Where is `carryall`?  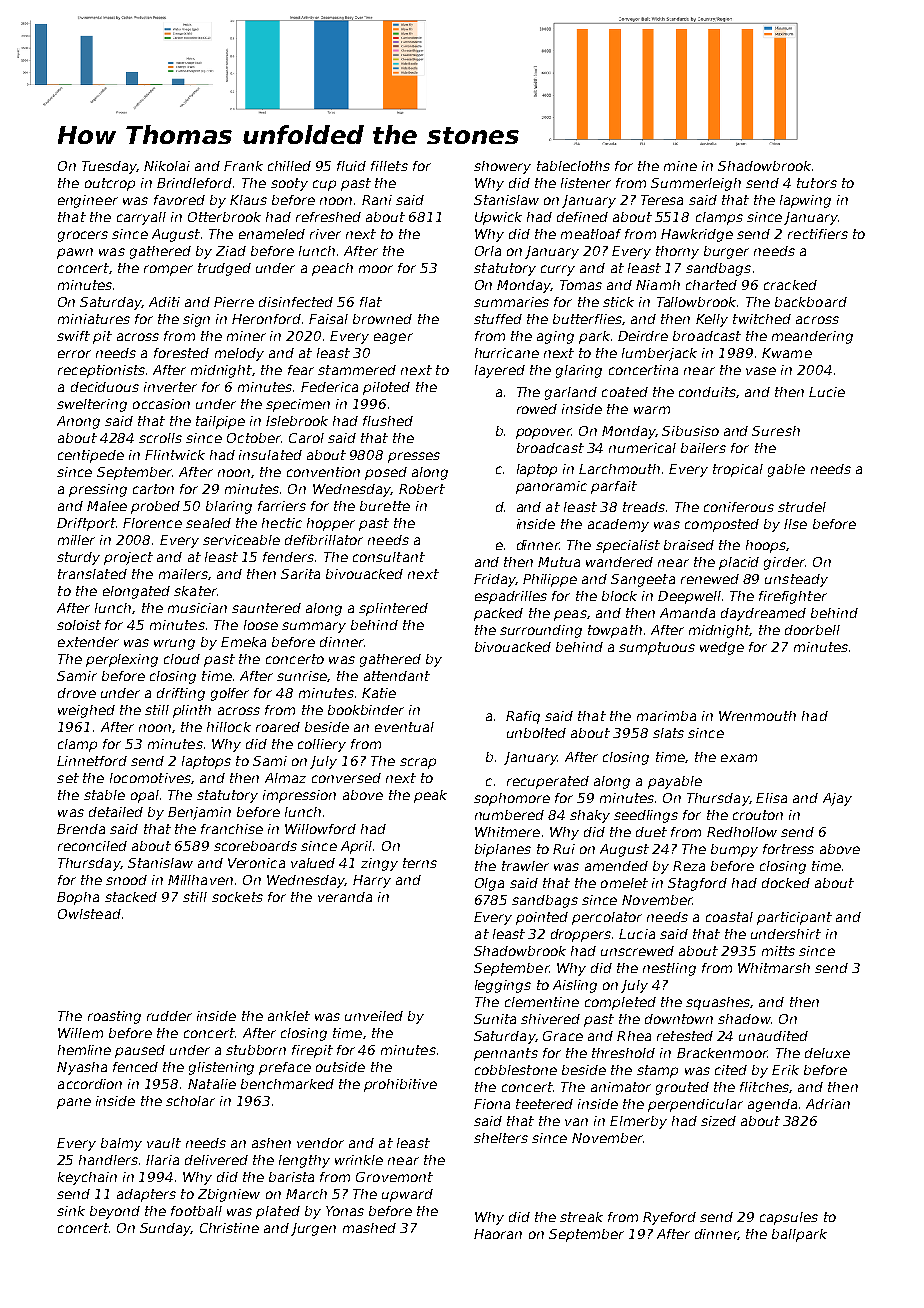 carryall is located at coordinates (141, 218).
